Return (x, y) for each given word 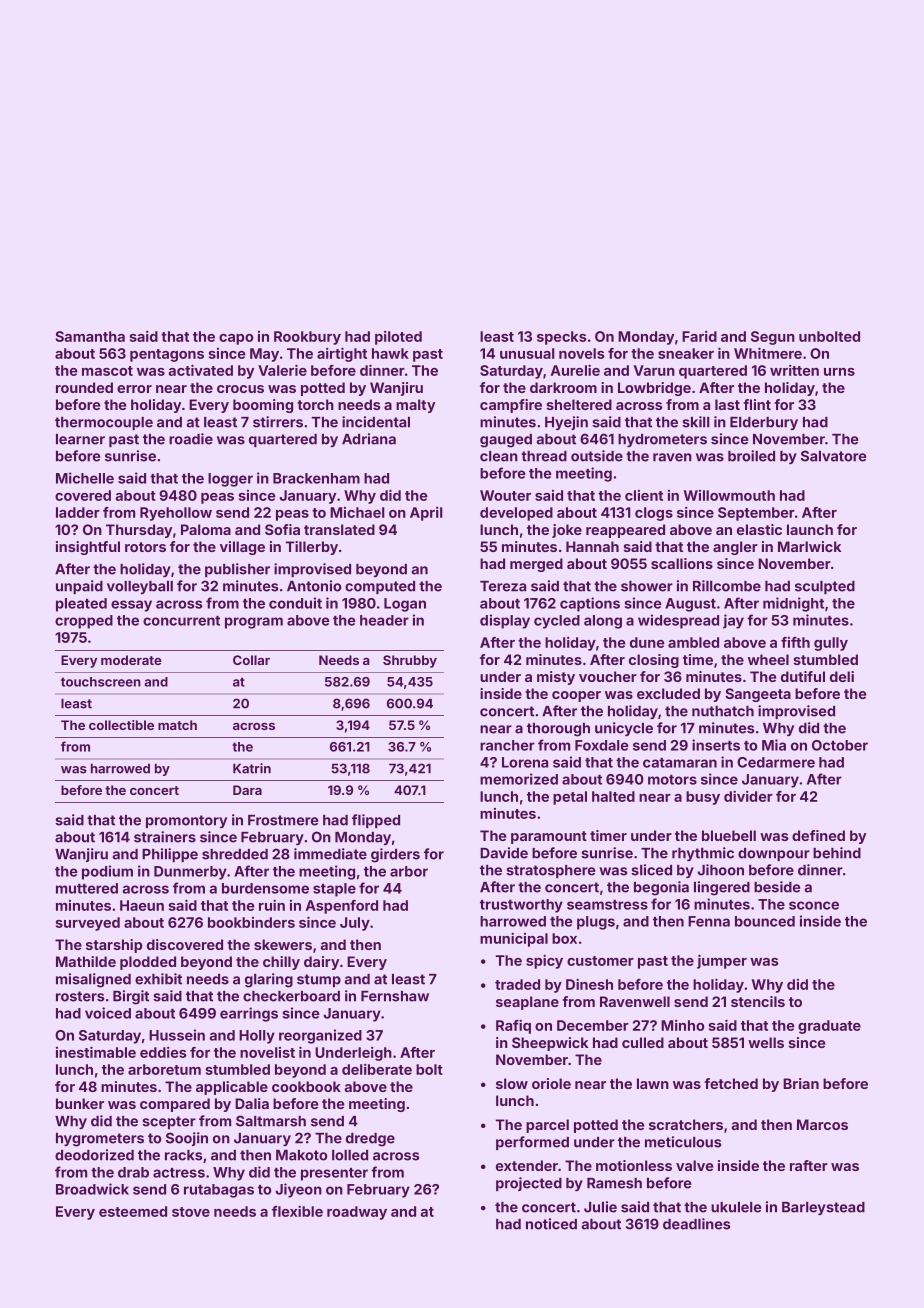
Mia (774, 745)
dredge (370, 1140)
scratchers (686, 1124)
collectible (121, 725)
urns (839, 372)
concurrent (181, 621)
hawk (390, 353)
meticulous (683, 1142)
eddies (163, 1052)
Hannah (592, 546)
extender (527, 1165)
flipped (376, 821)
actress (179, 1173)
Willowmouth (729, 495)
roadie (191, 439)
